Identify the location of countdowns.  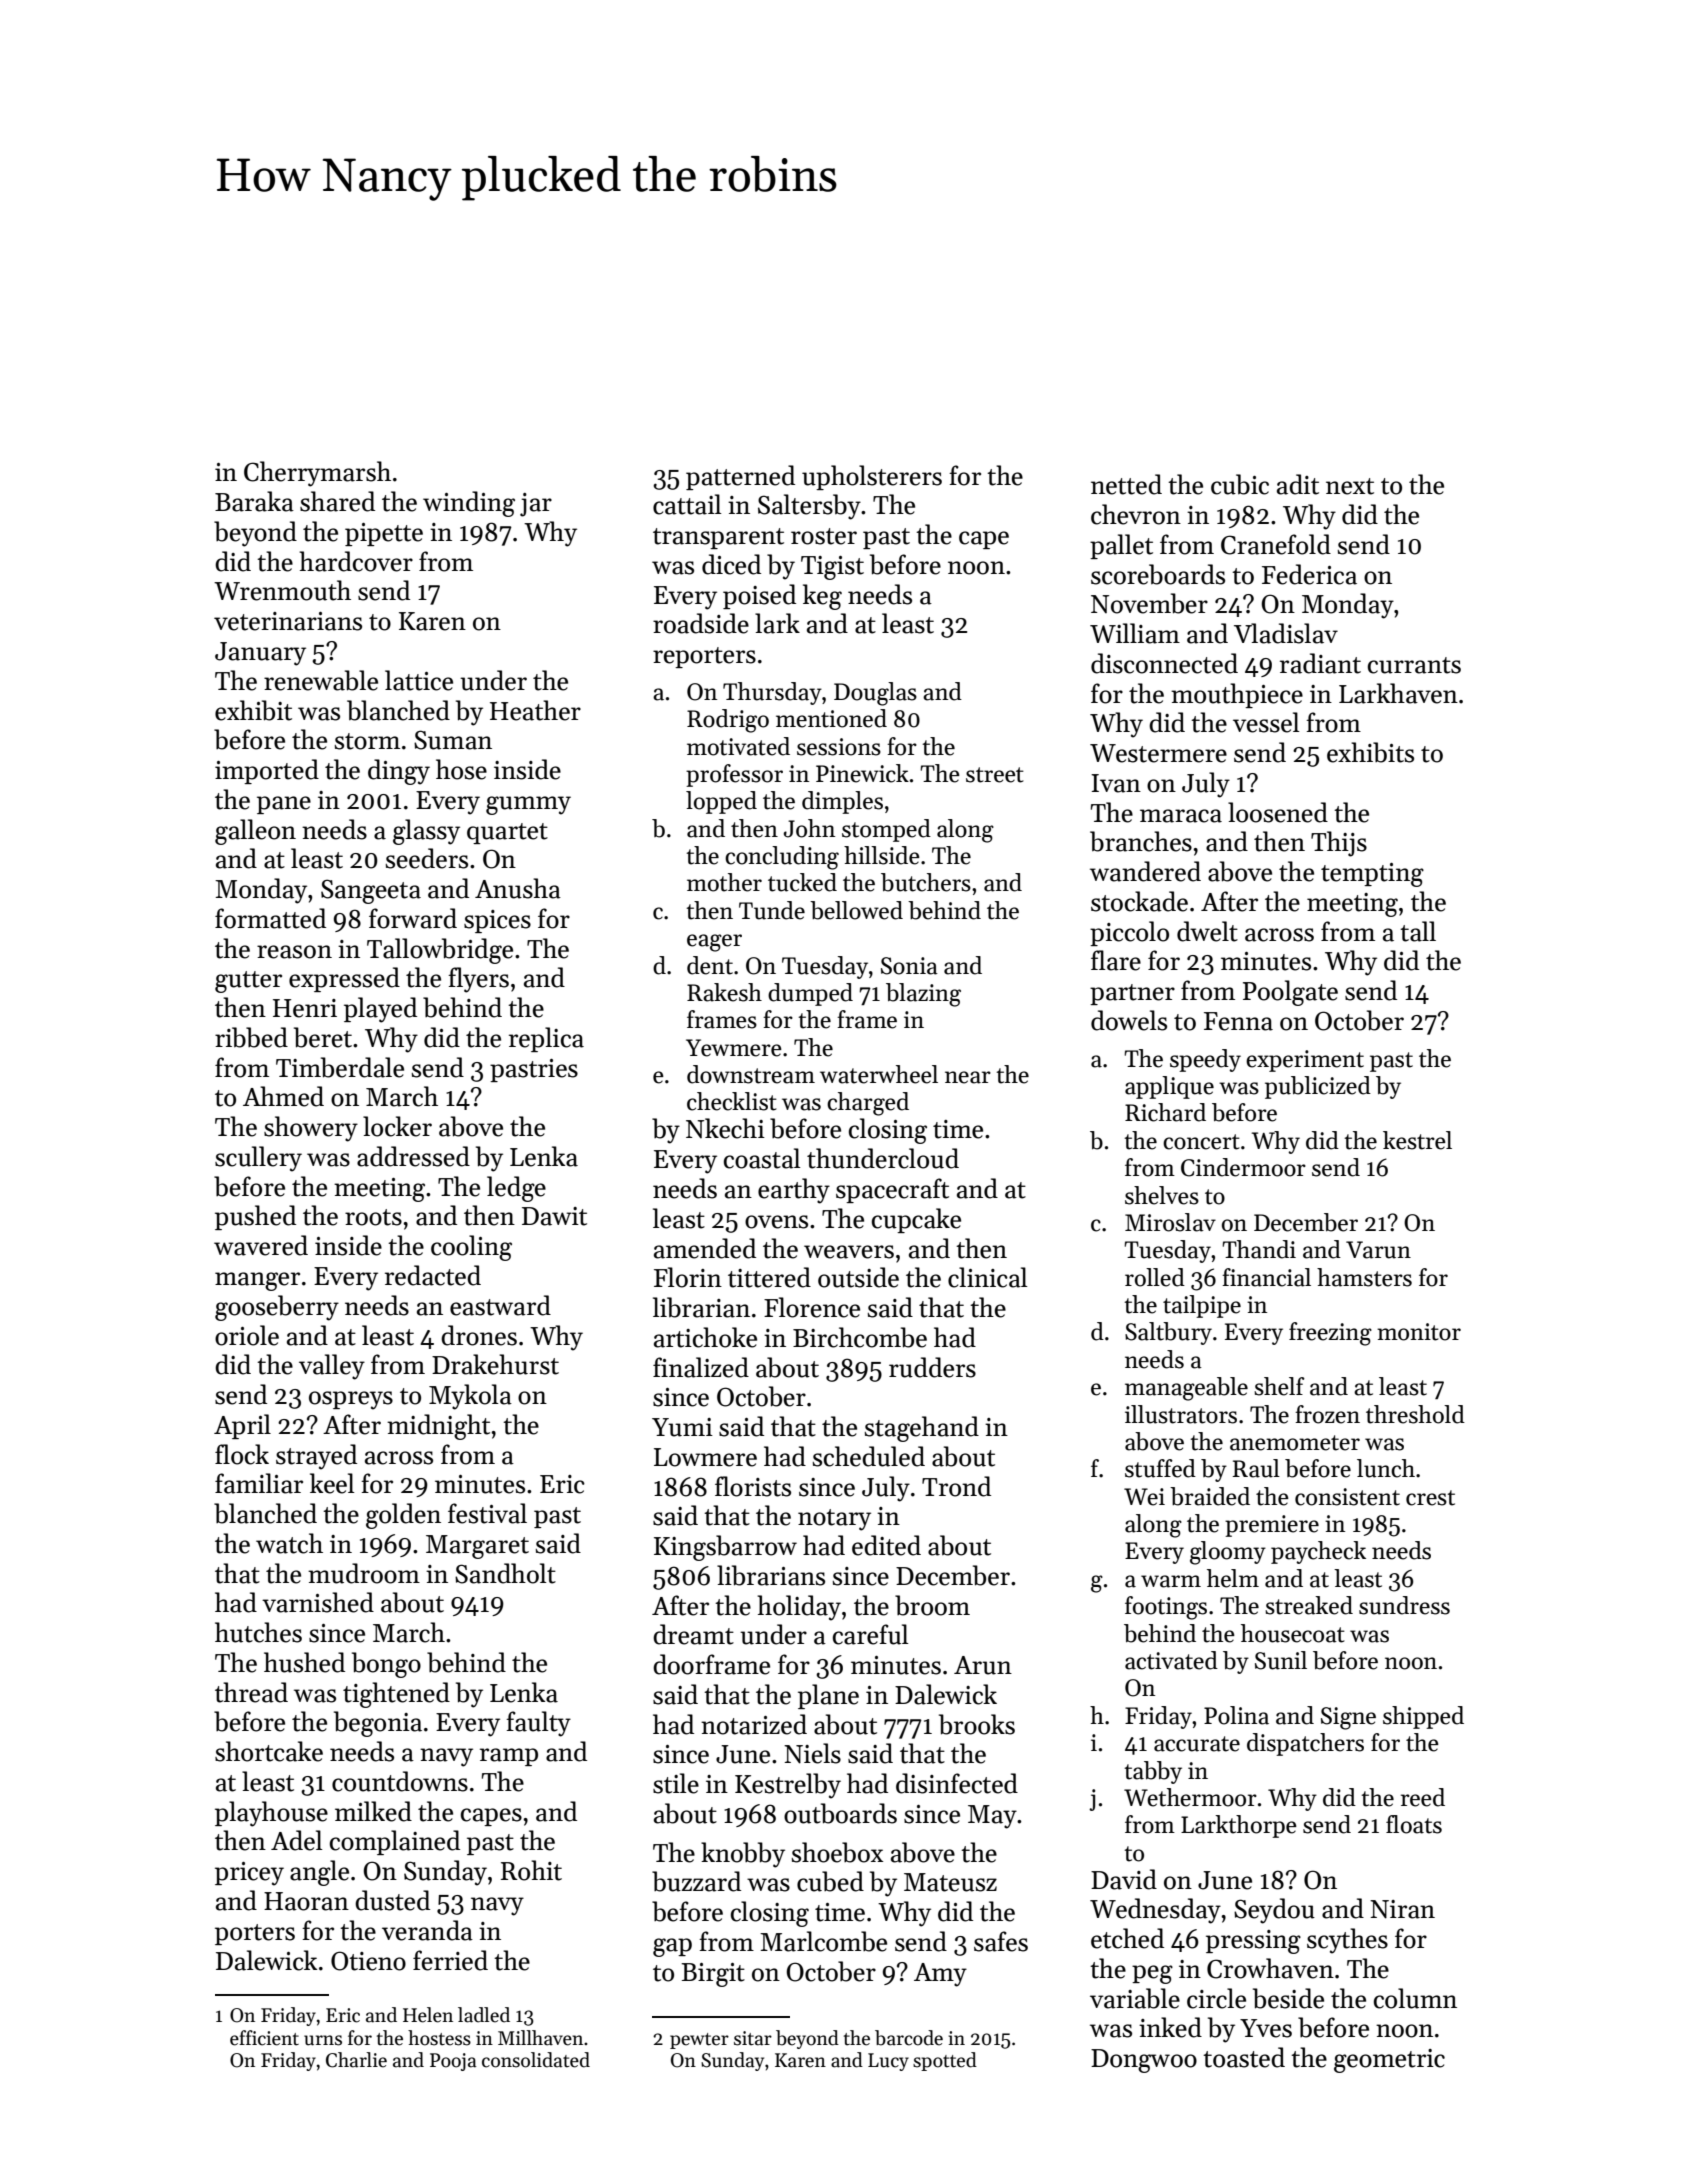
(400, 1781).
